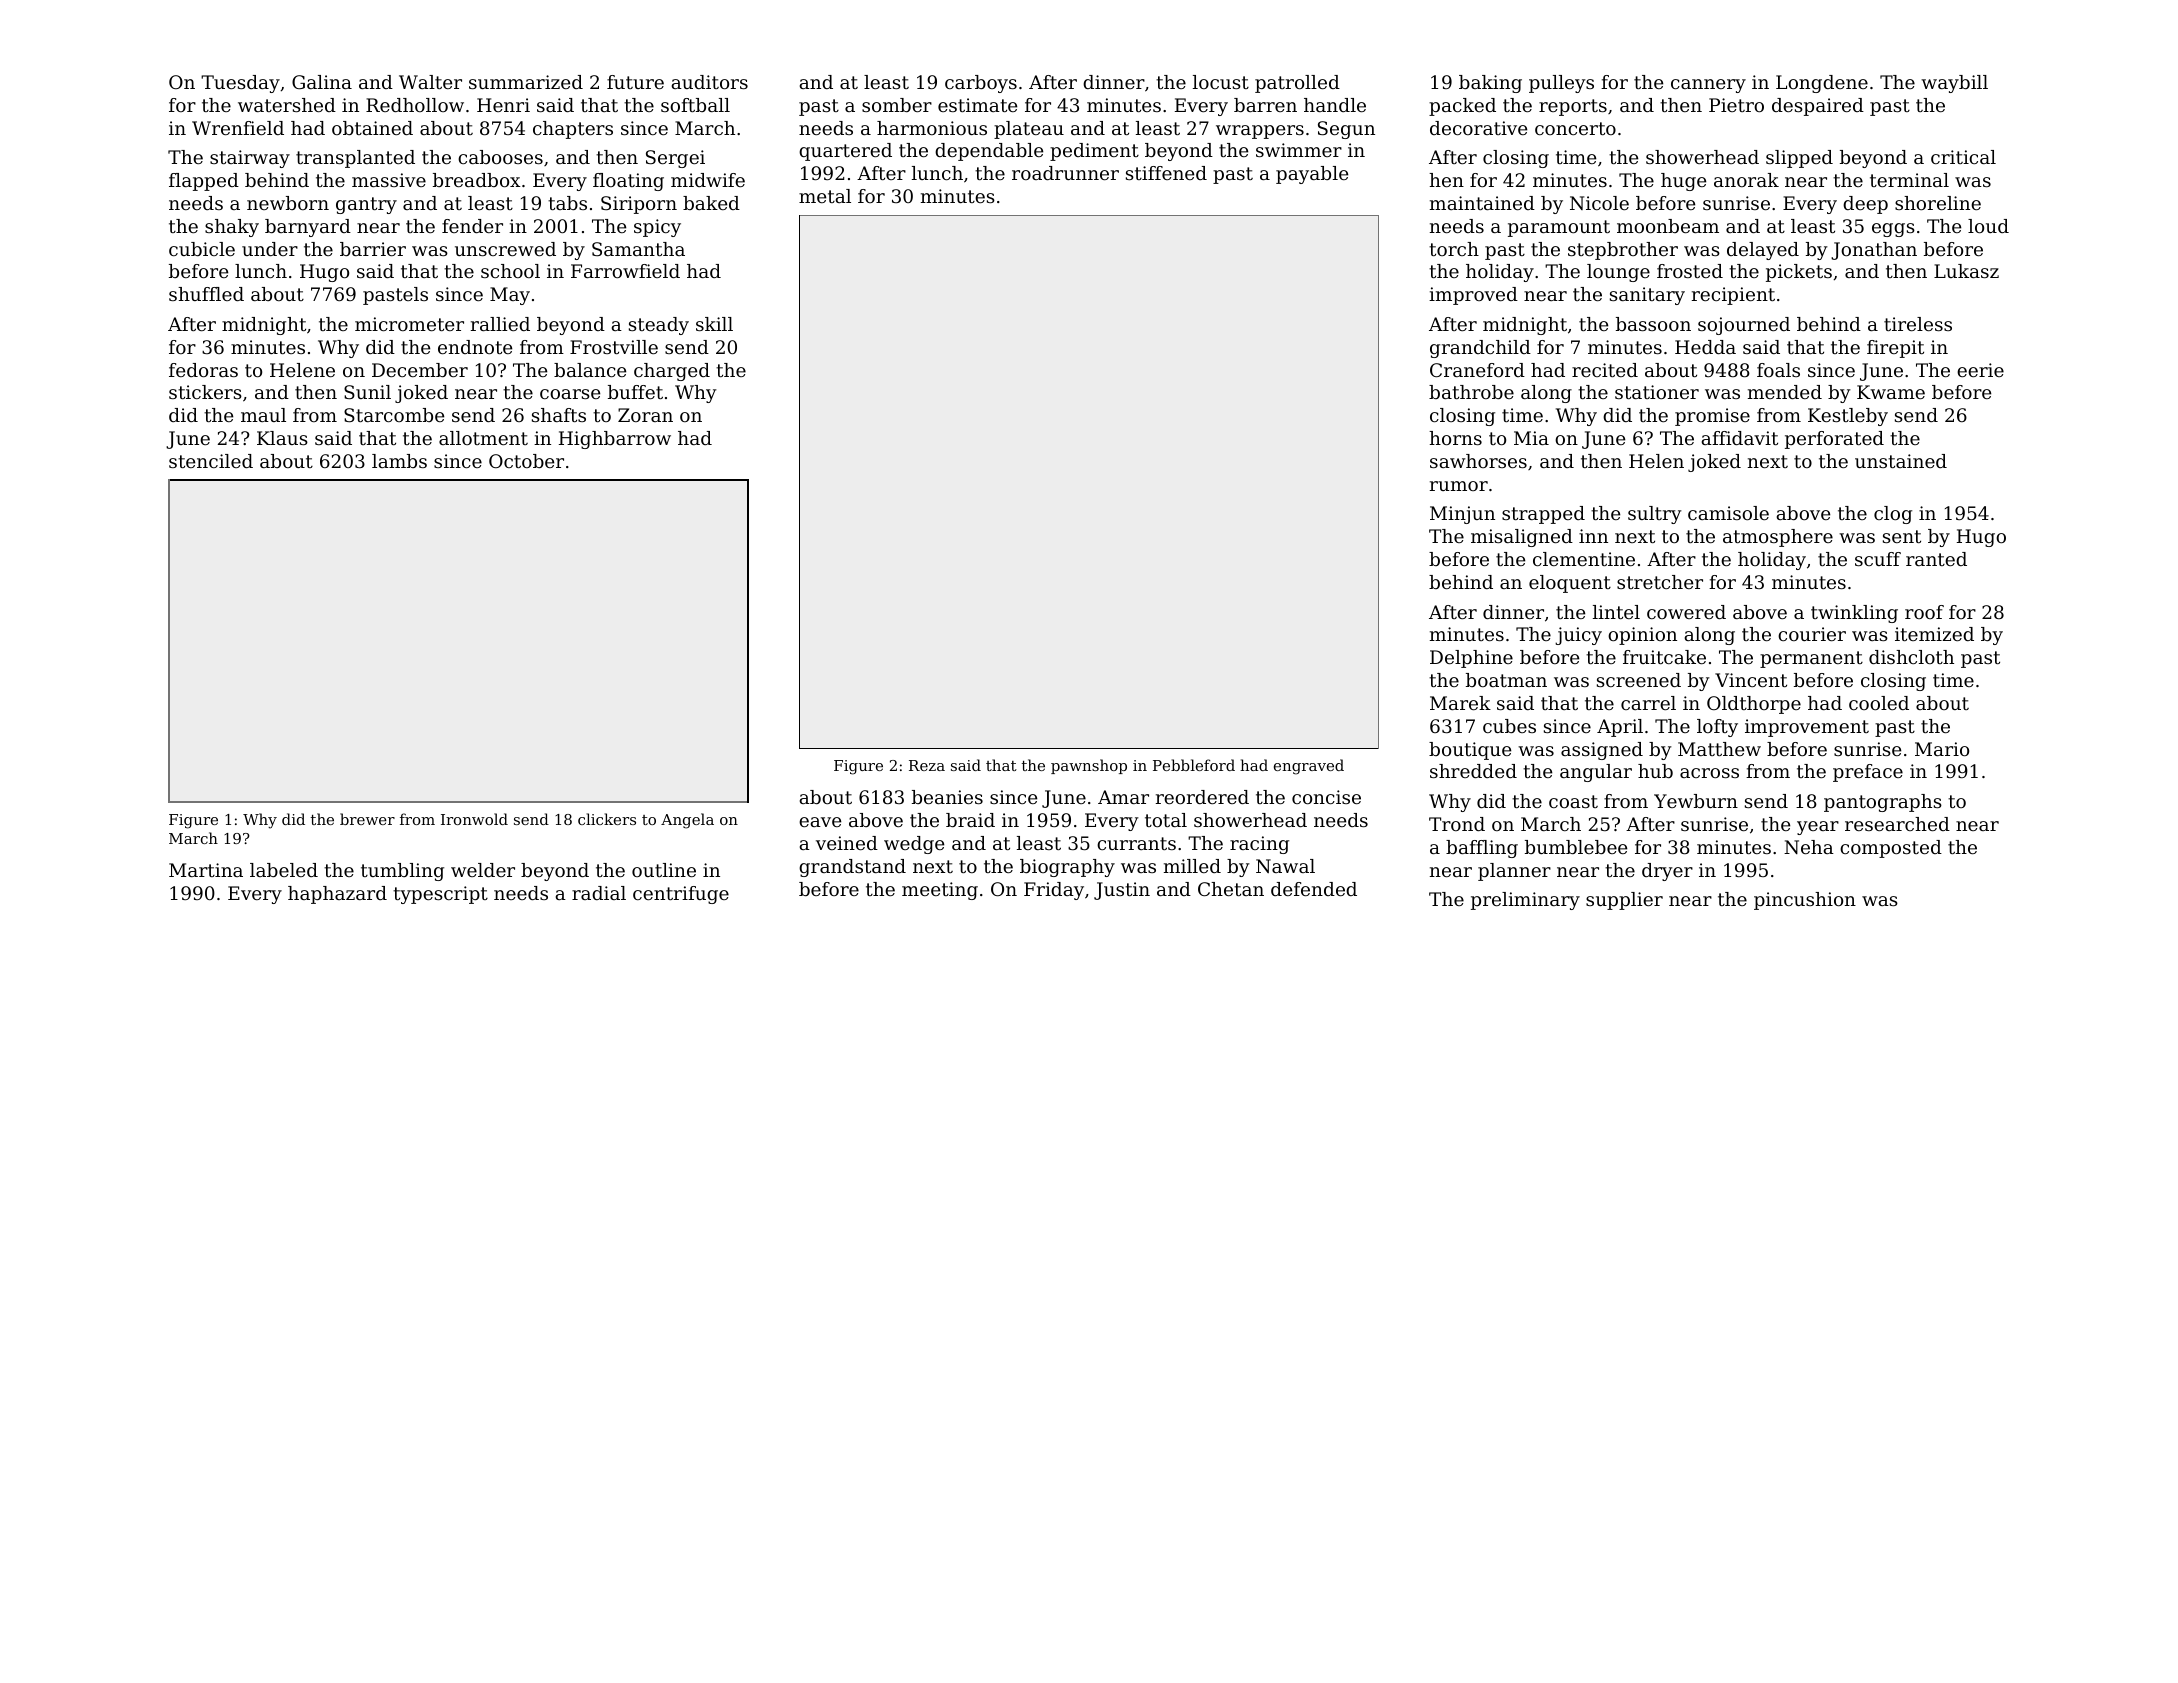 The image size is (2178, 1683). I want to click on Chetan, so click(1231, 889).
